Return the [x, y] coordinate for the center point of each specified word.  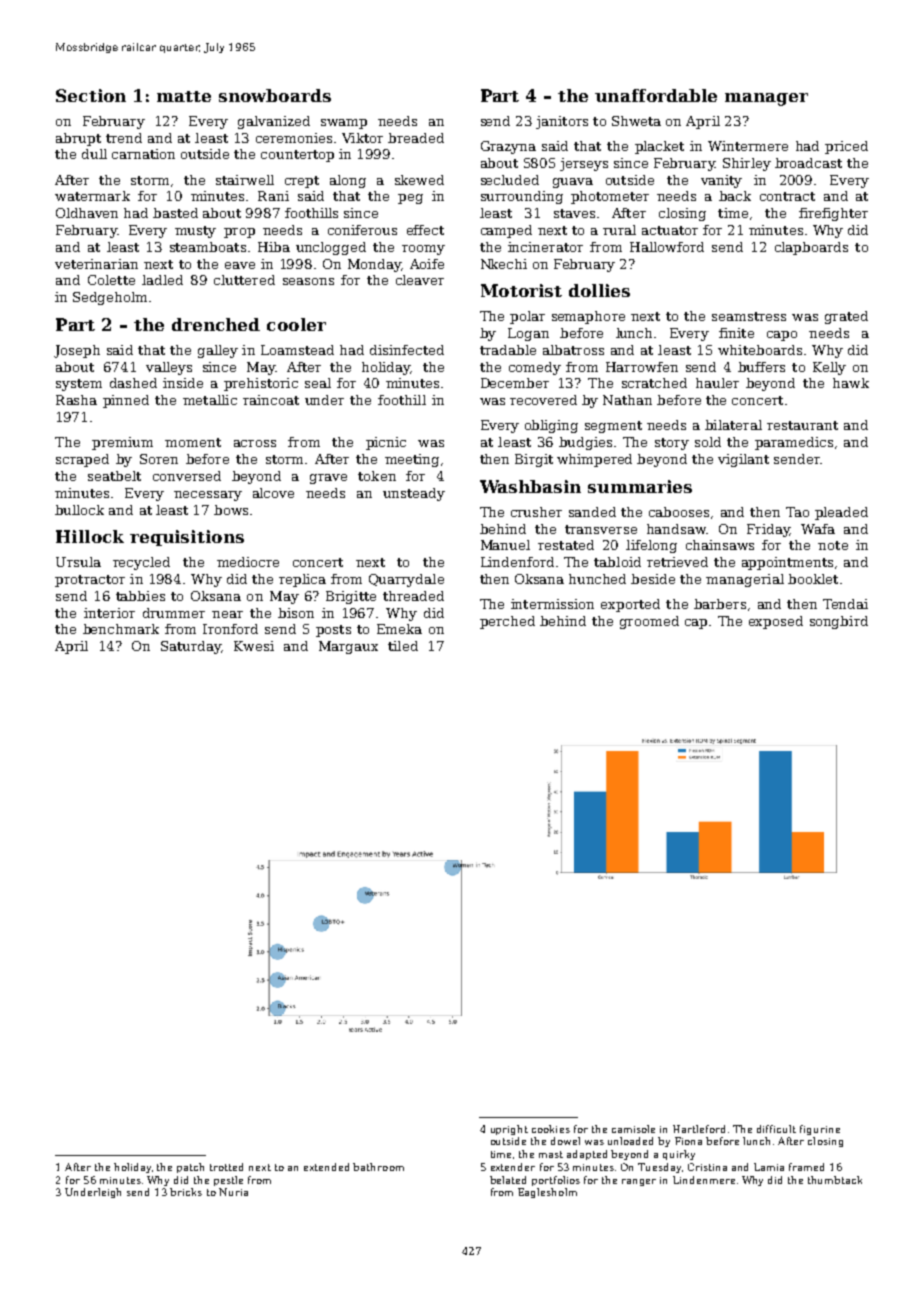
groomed [649, 622]
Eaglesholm [547, 1193]
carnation [143, 154]
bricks [186, 1192]
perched [507, 622]
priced [846, 147]
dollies [599, 290]
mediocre [248, 562]
